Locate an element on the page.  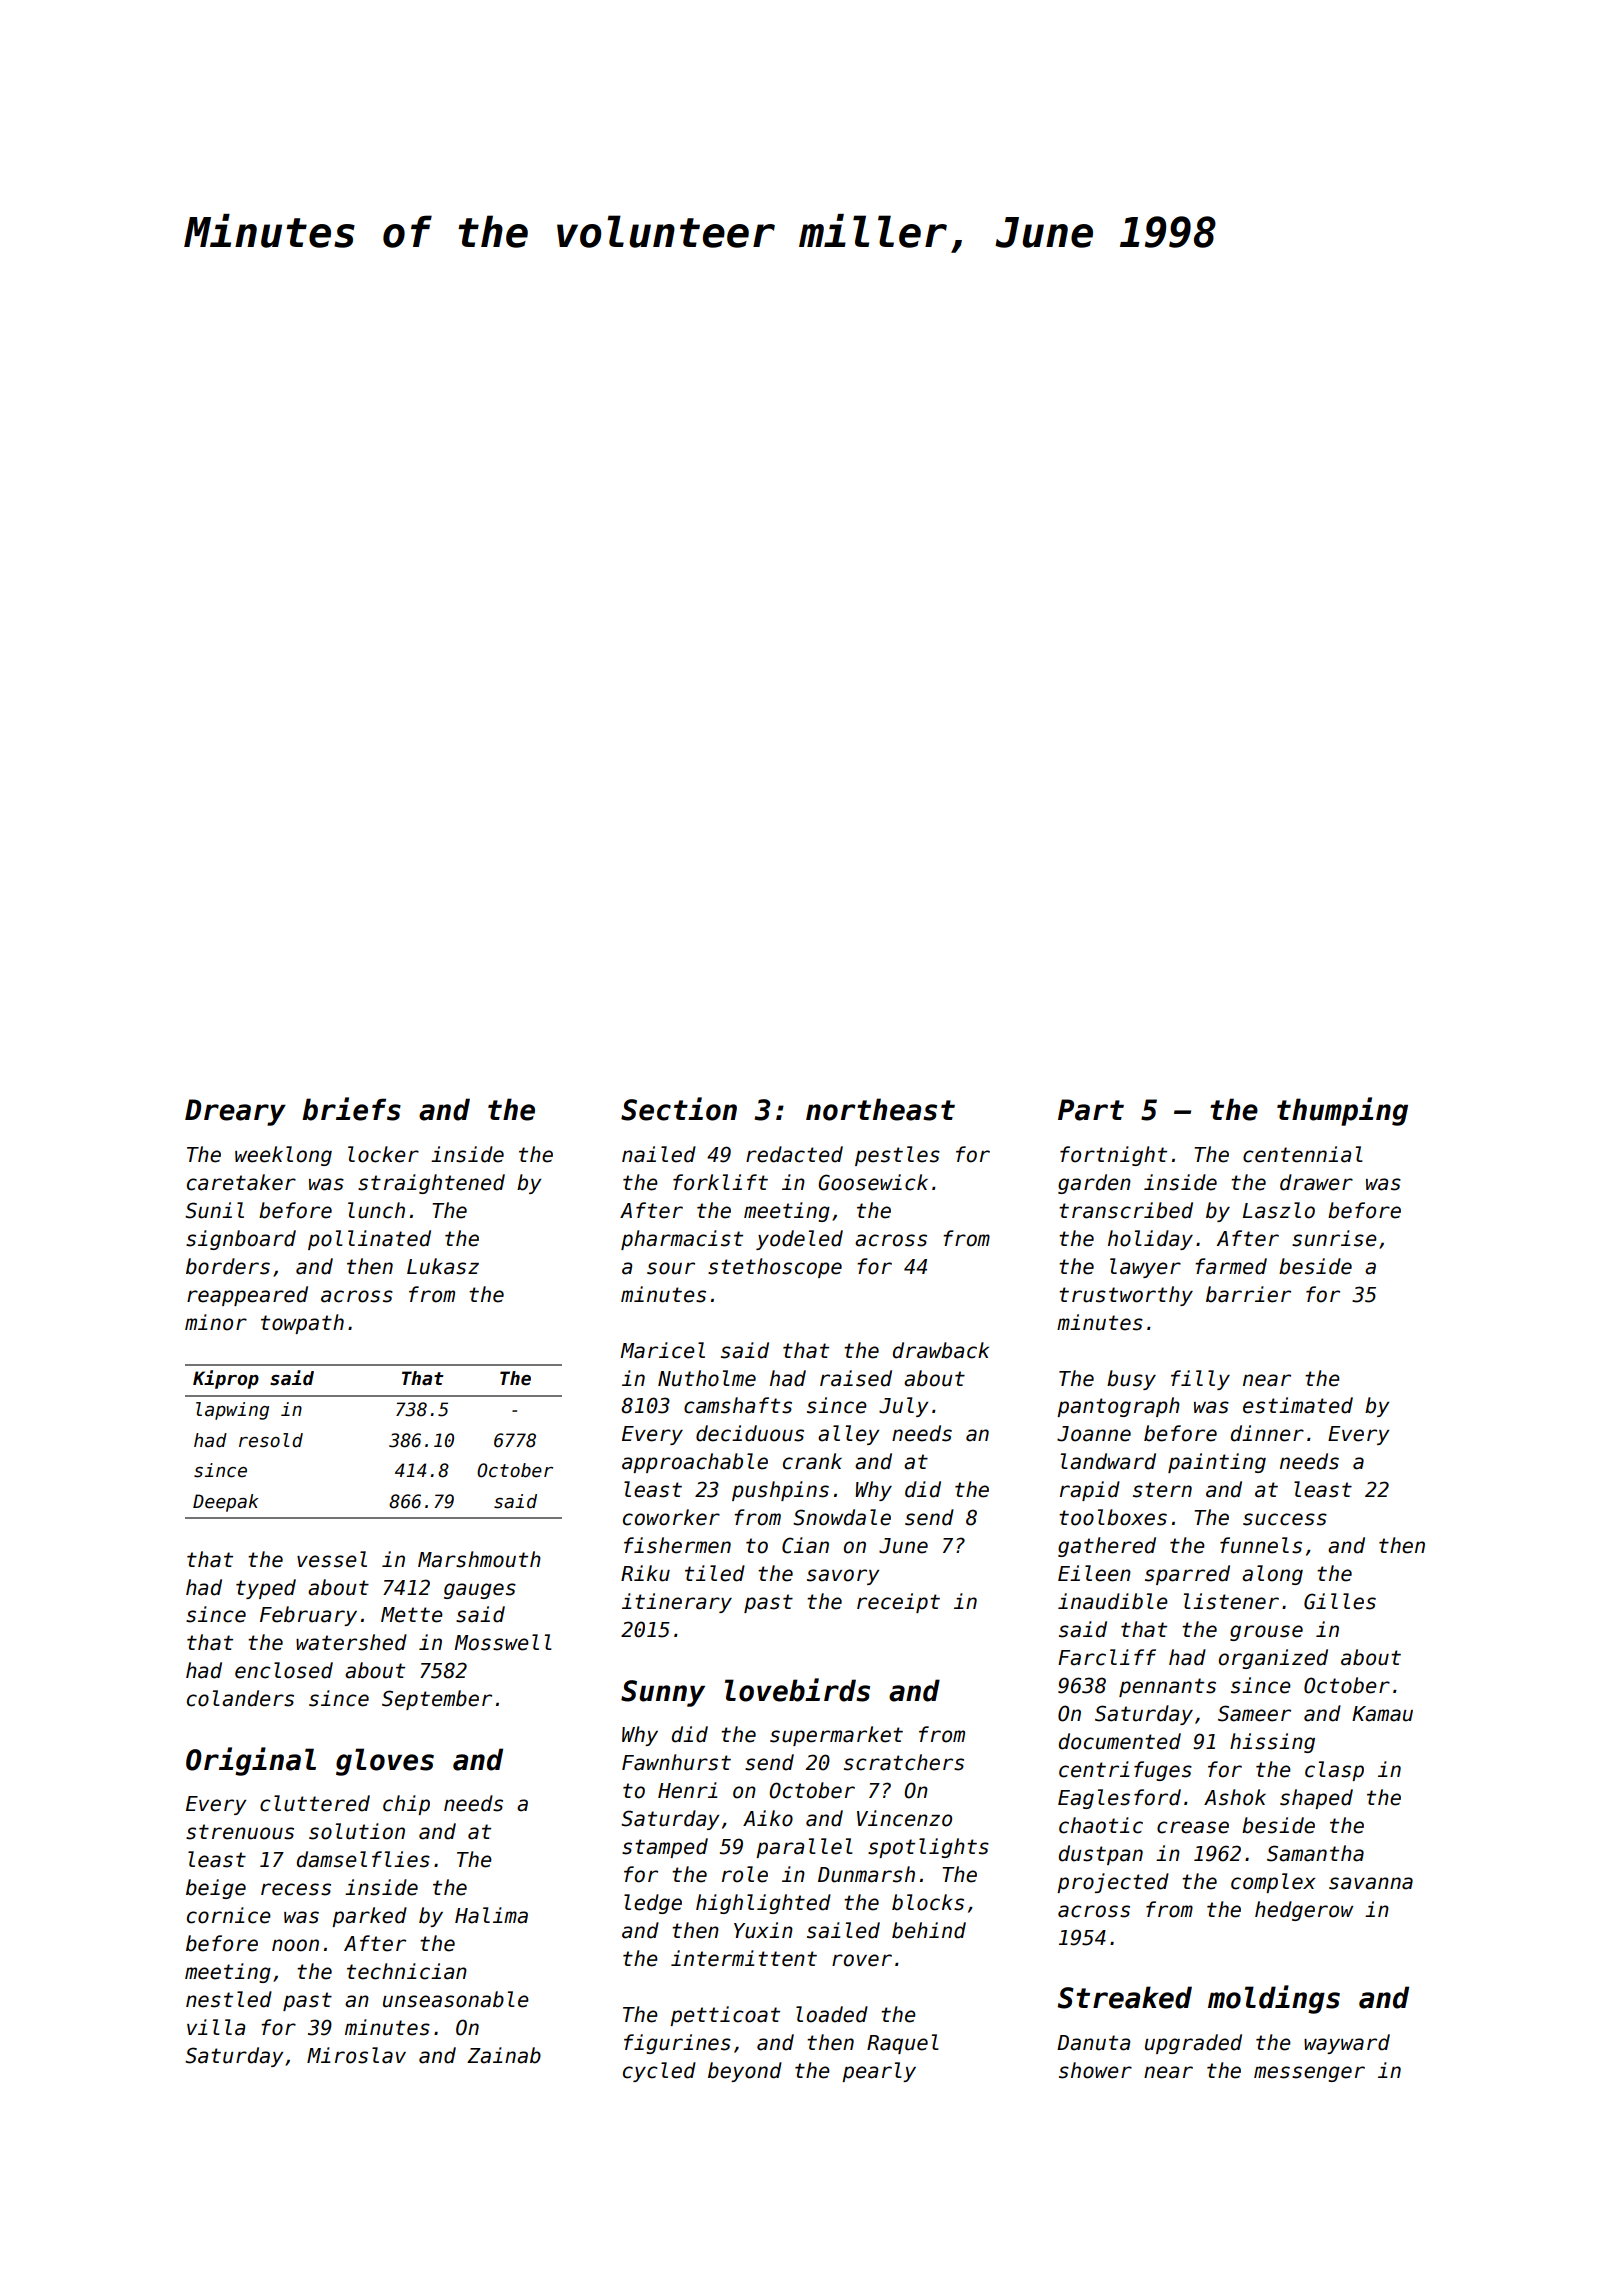
thumping is located at coordinates (1342, 1111).
